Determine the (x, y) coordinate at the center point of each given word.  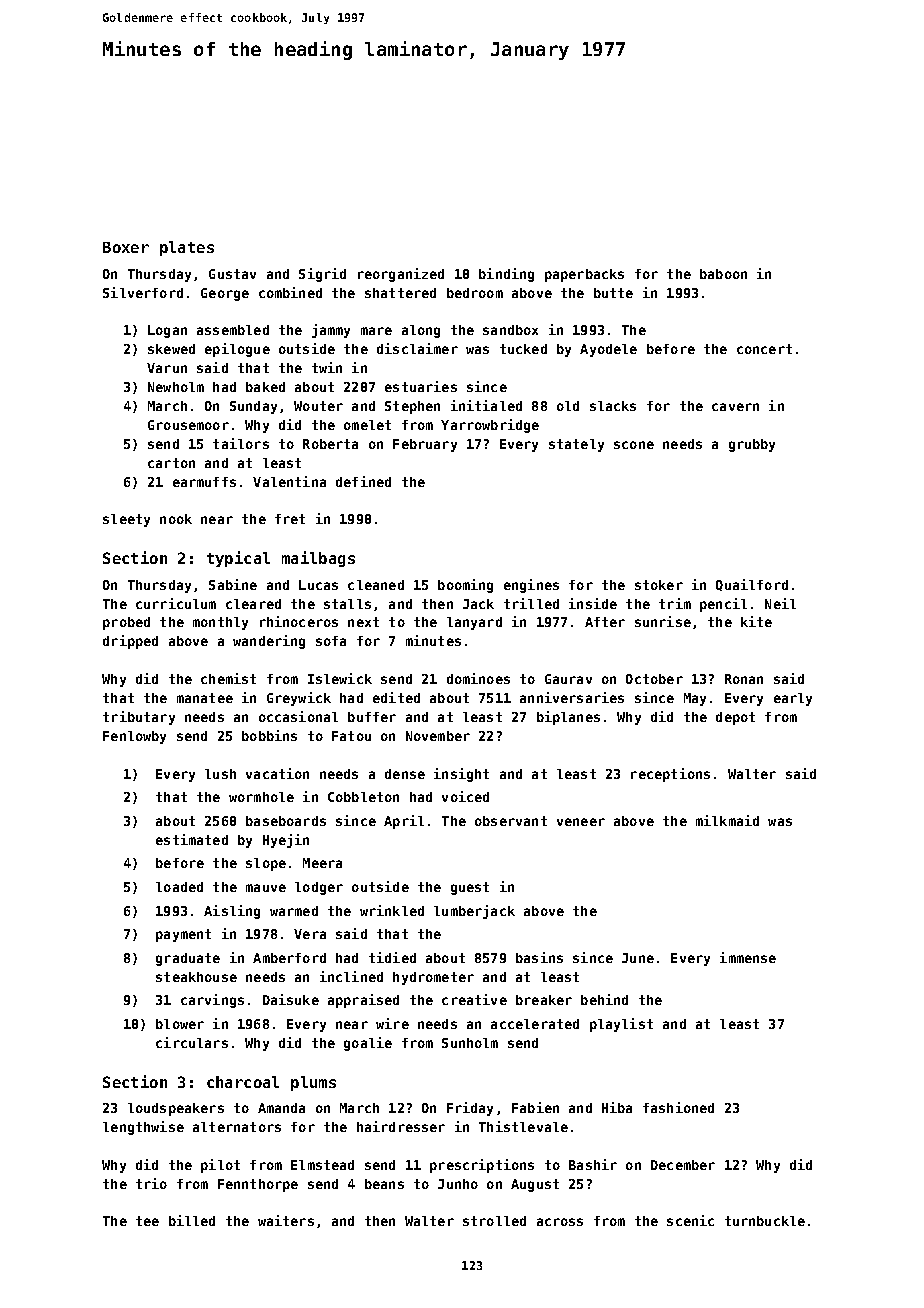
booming (465, 586)
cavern (735, 407)
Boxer (126, 247)
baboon (723, 274)
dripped (130, 642)
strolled (494, 1221)
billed (192, 1220)
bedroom (475, 293)
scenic (690, 1220)
